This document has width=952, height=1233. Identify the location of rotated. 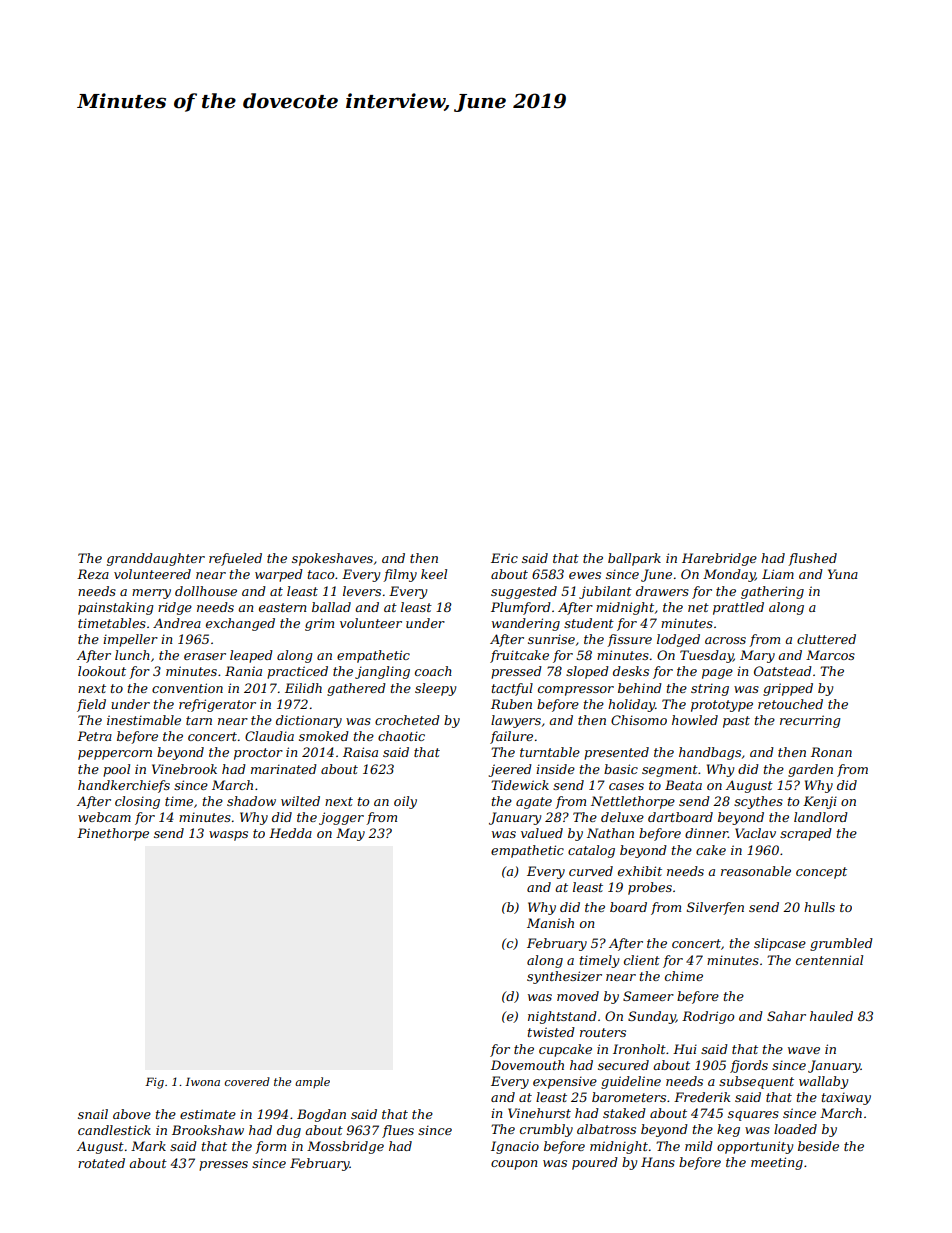
(101, 1163).
